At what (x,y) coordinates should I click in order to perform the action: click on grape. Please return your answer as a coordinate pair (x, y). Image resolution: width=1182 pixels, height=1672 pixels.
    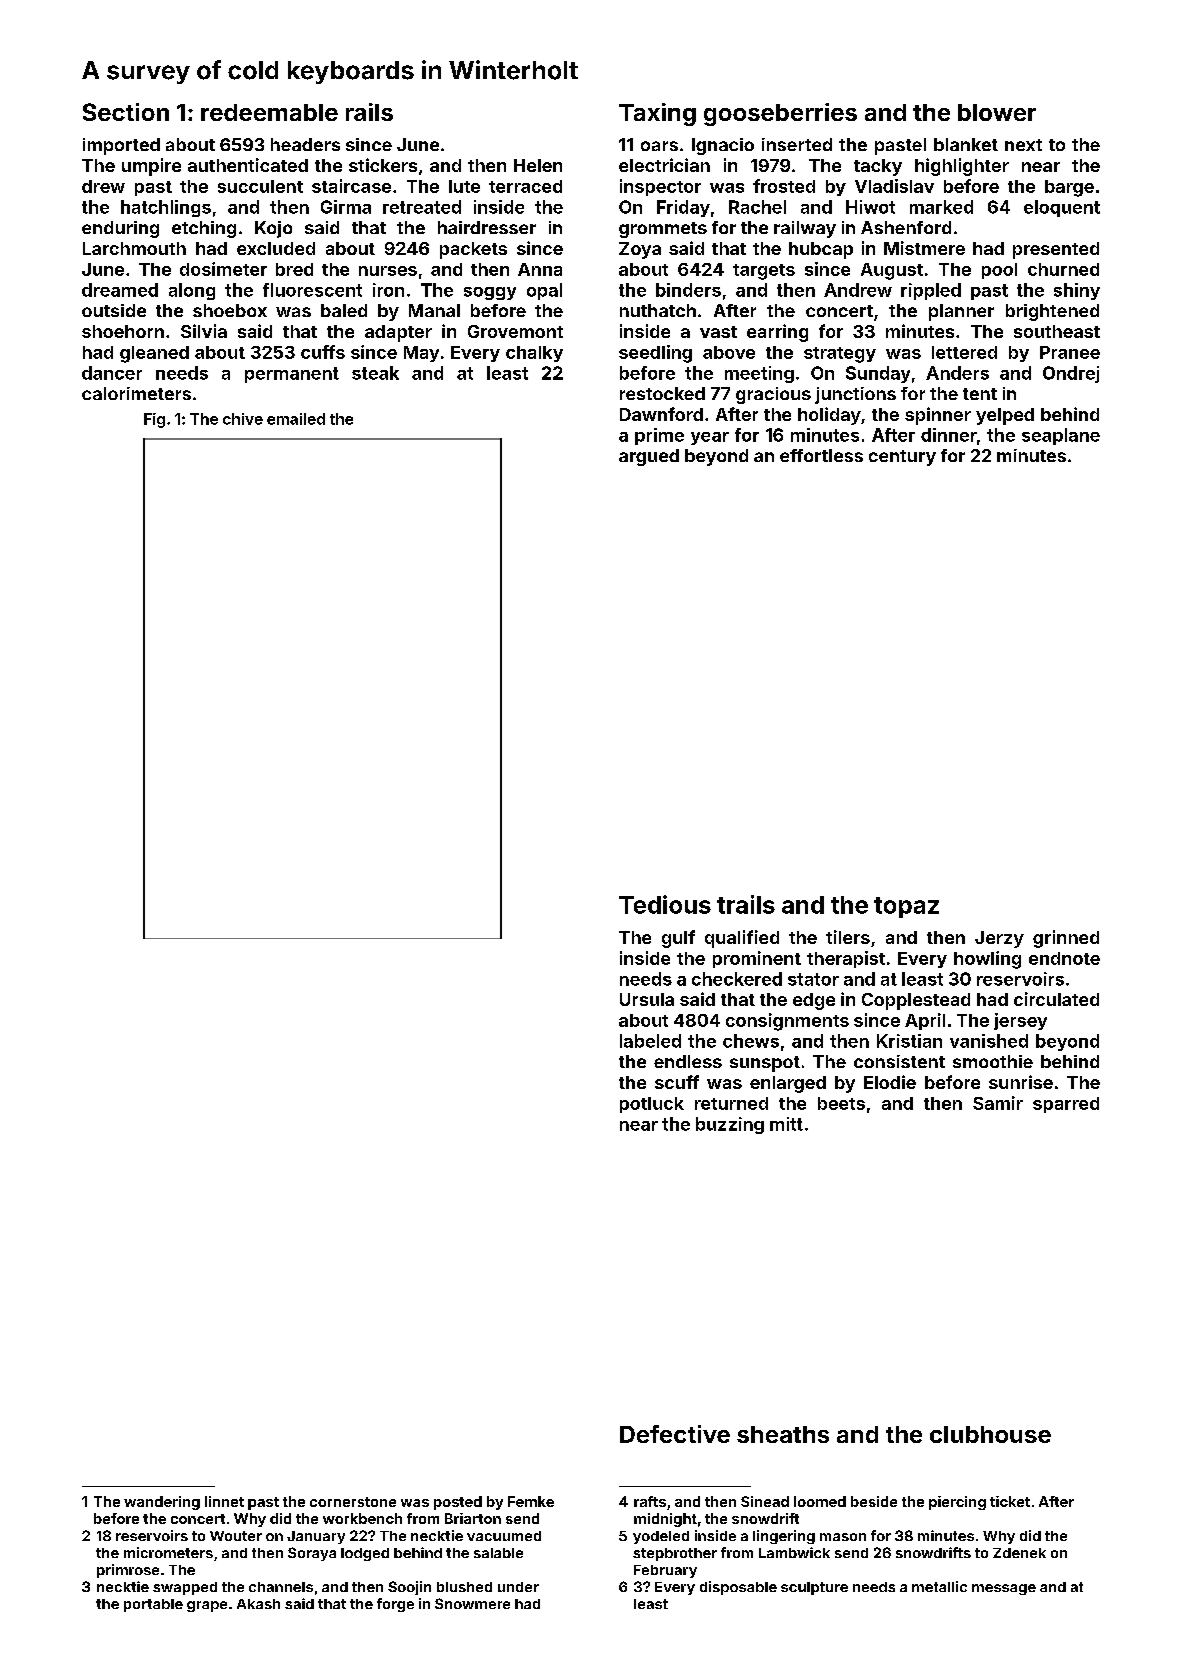
    Looking at the image, I should click on (207, 1606).
